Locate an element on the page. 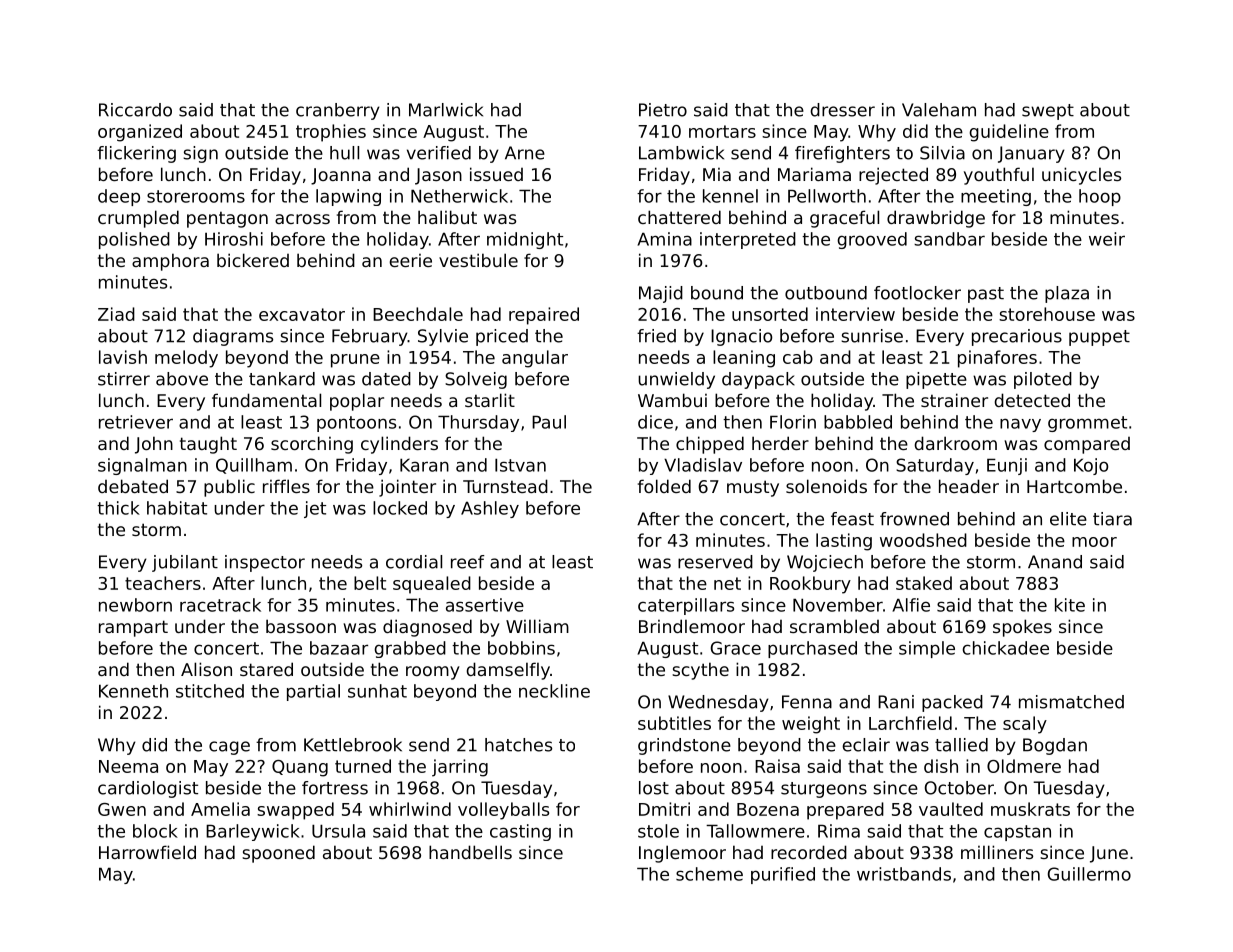  bobbins is located at coordinates (521, 648).
